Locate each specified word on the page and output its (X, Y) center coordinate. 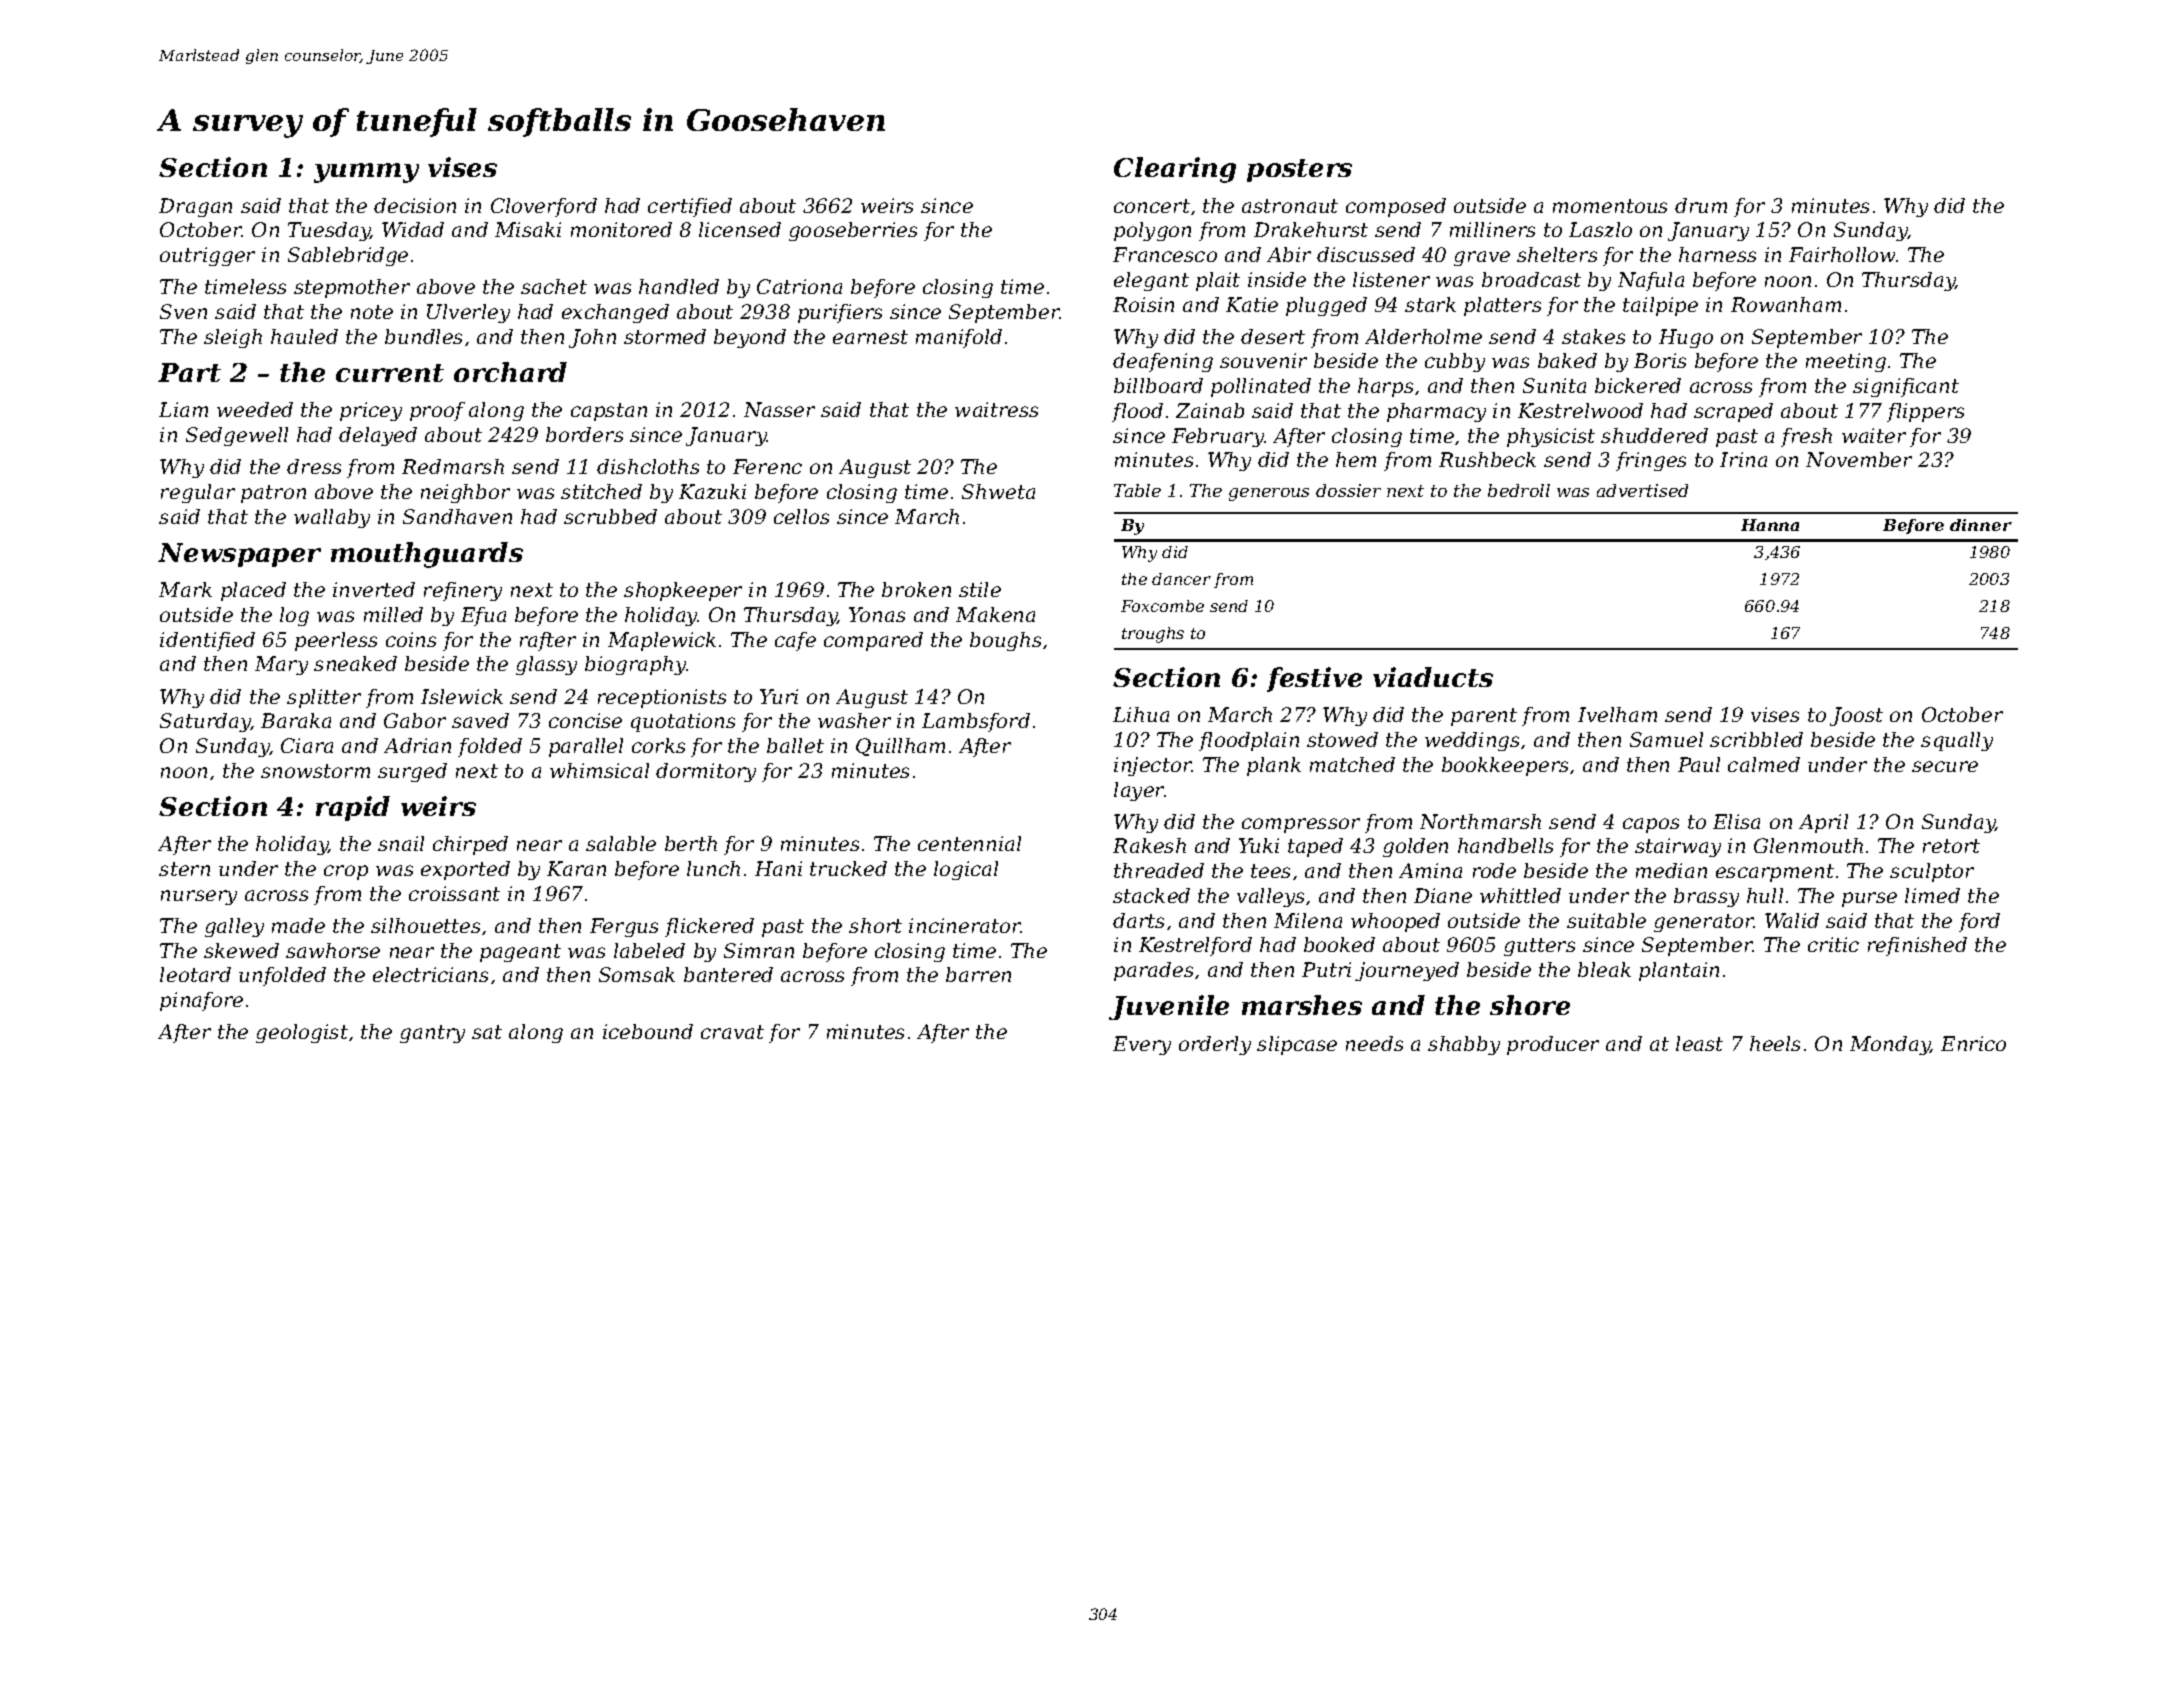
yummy (366, 173)
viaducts (1433, 677)
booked (1339, 944)
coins (411, 639)
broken (916, 589)
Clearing (1175, 170)
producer (1553, 1045)
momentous (1610, 206)
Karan (576, 868)
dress (314, 466)
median (1671, 870)
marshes (1302, 1005)
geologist (302, 1033)
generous (1269, 494)
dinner (1981, 525)
